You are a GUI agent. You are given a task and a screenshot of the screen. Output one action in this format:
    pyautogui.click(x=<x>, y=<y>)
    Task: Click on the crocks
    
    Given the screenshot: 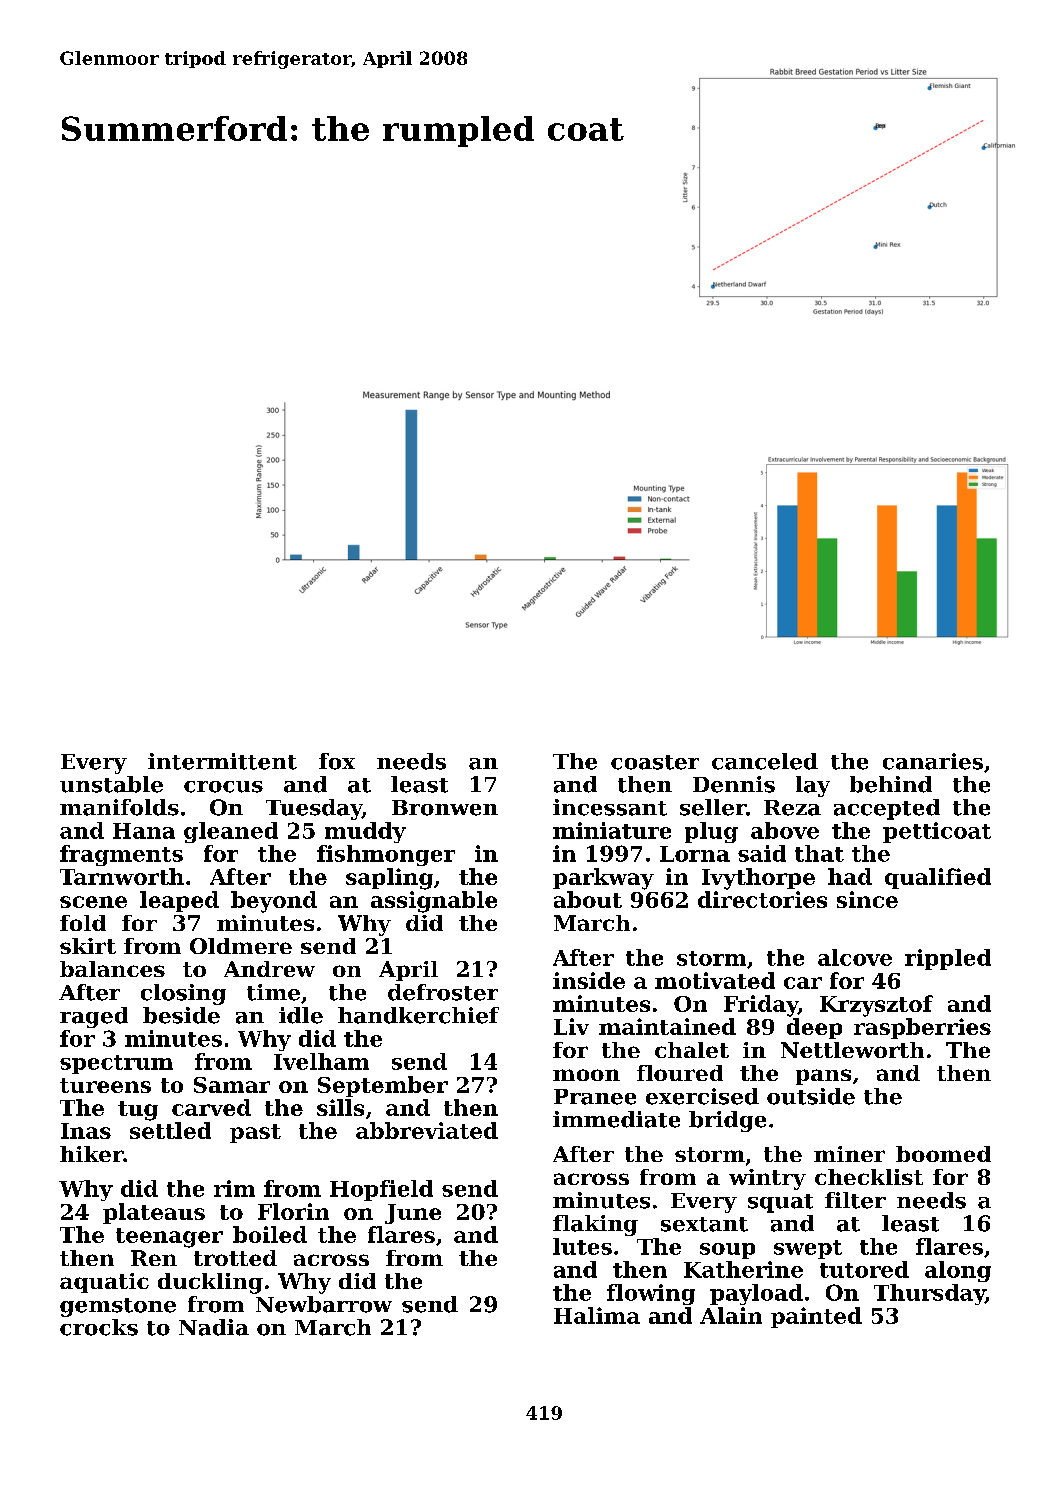 What is the action you would take?
    pyautogui.click(x=99, y=1327)
